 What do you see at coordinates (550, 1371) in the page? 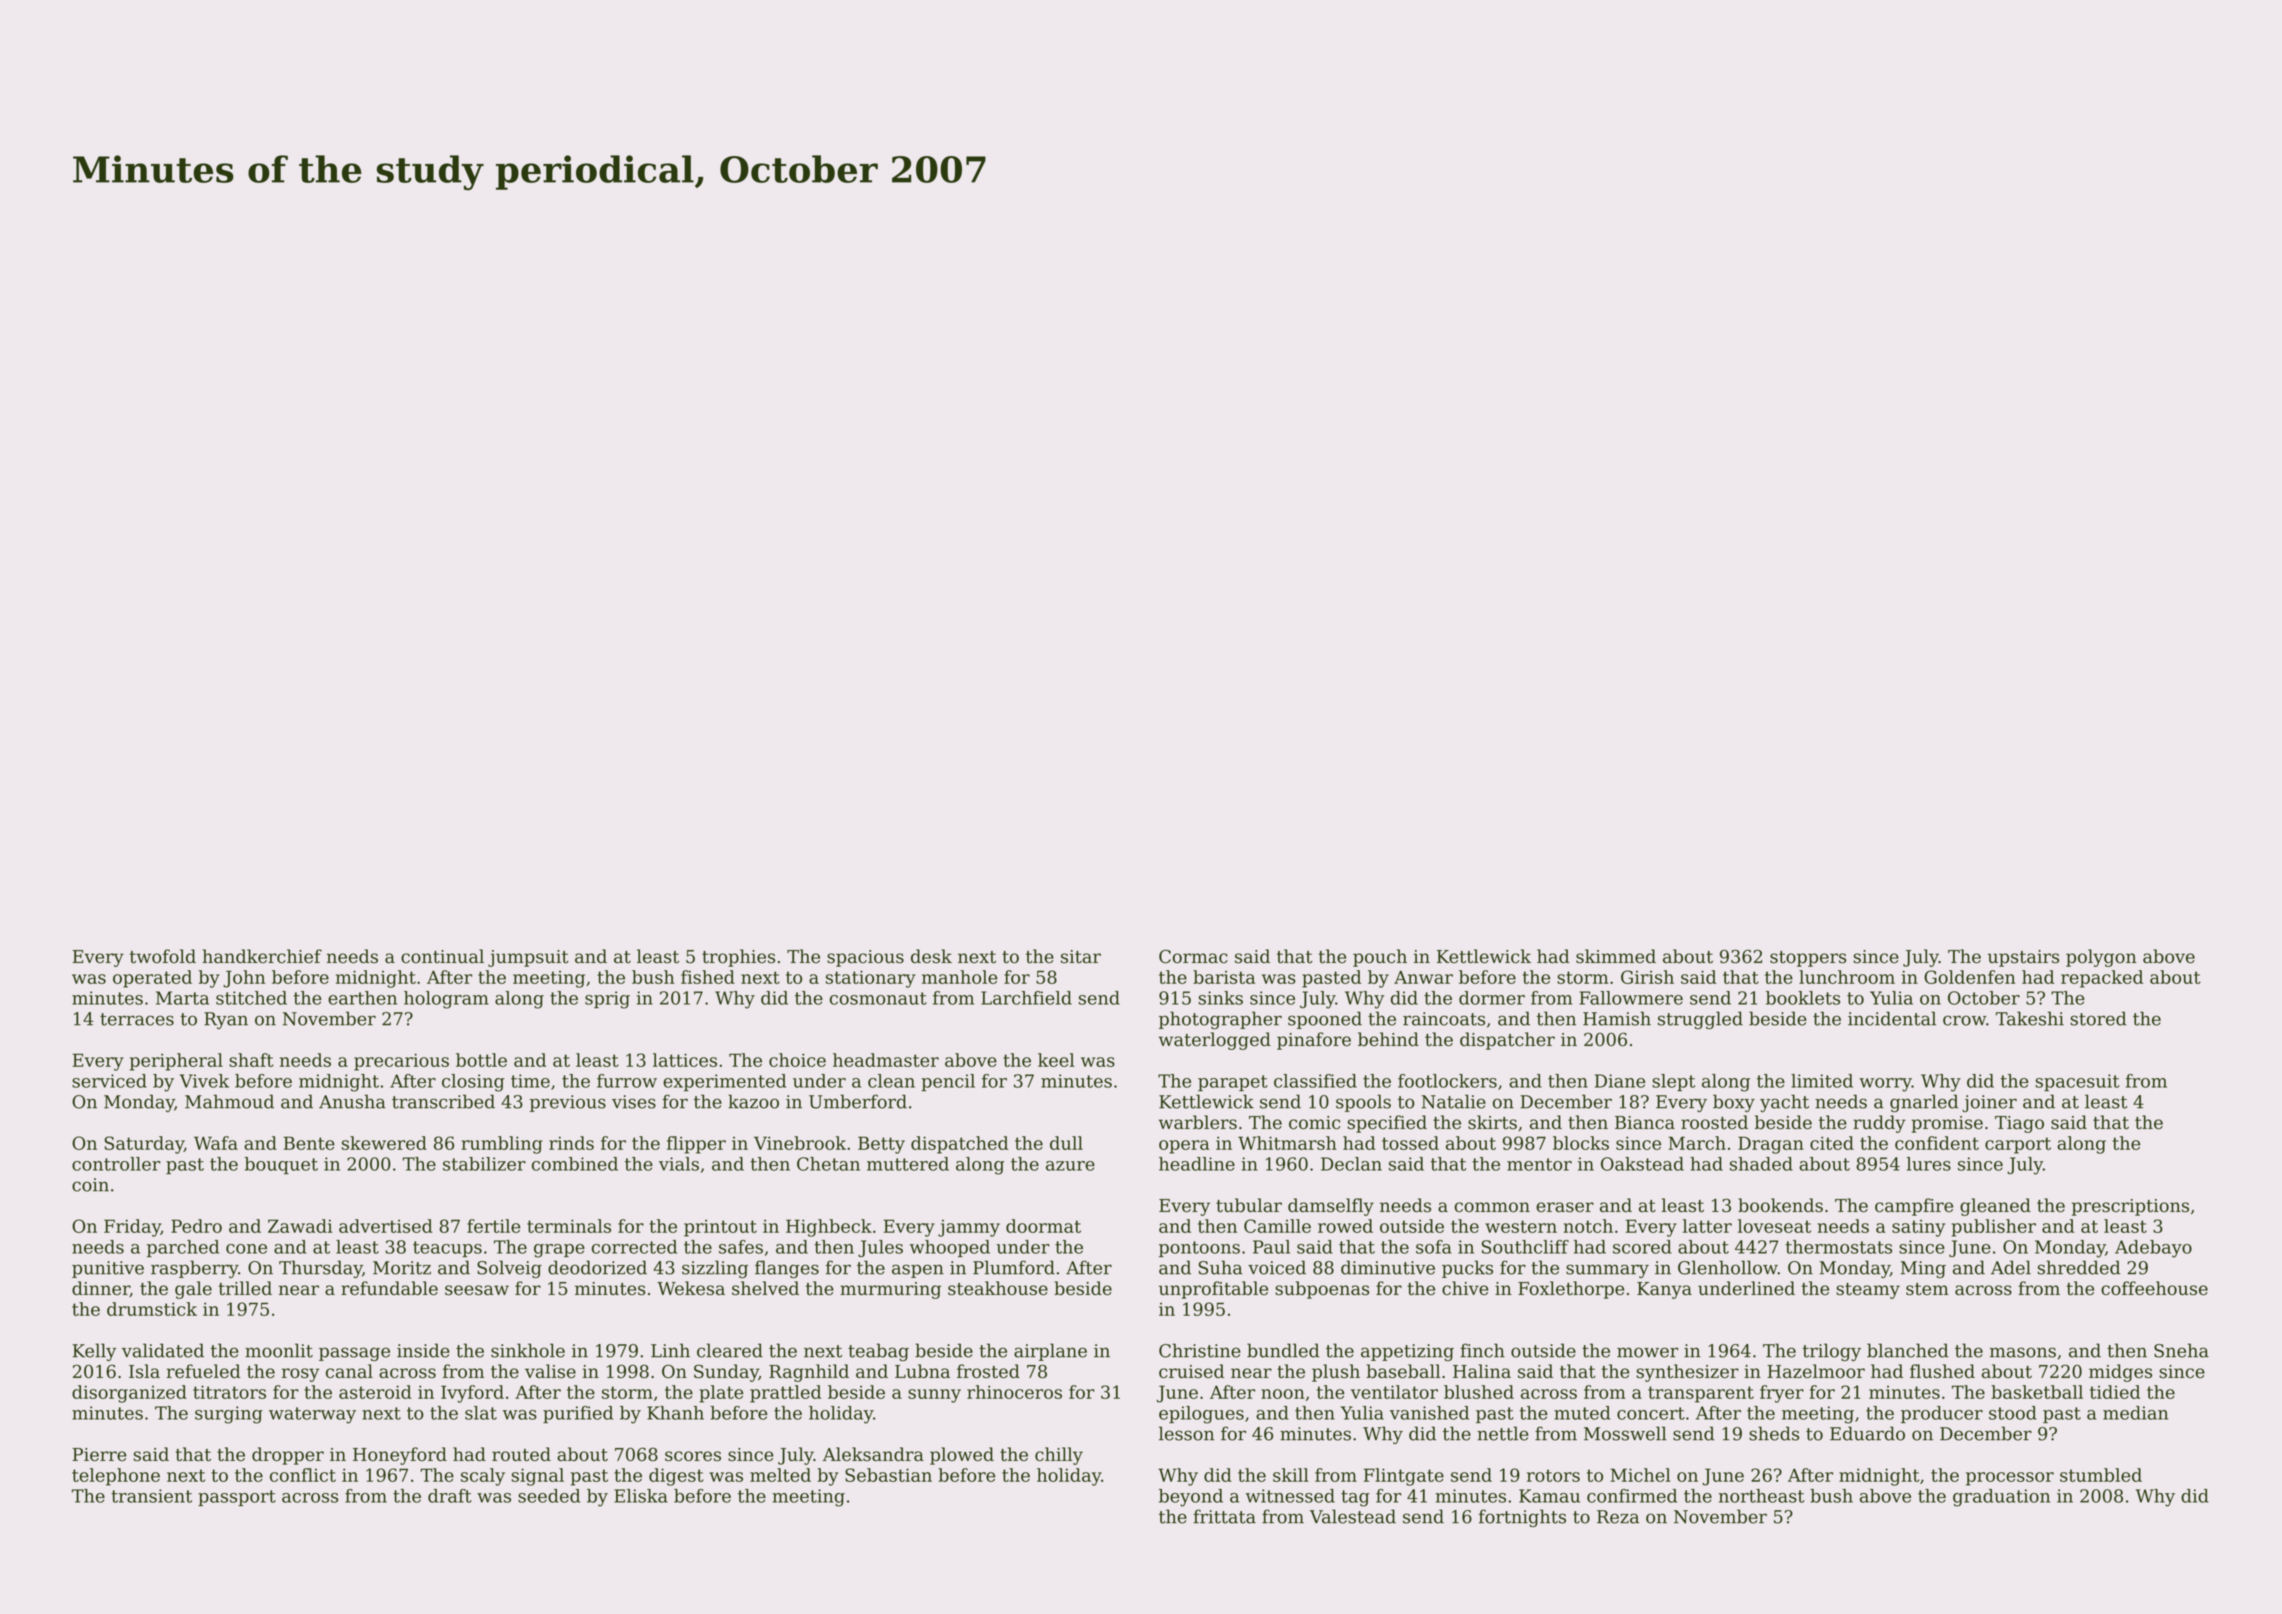
I see `valise` at bounding box center [550, 1371].
